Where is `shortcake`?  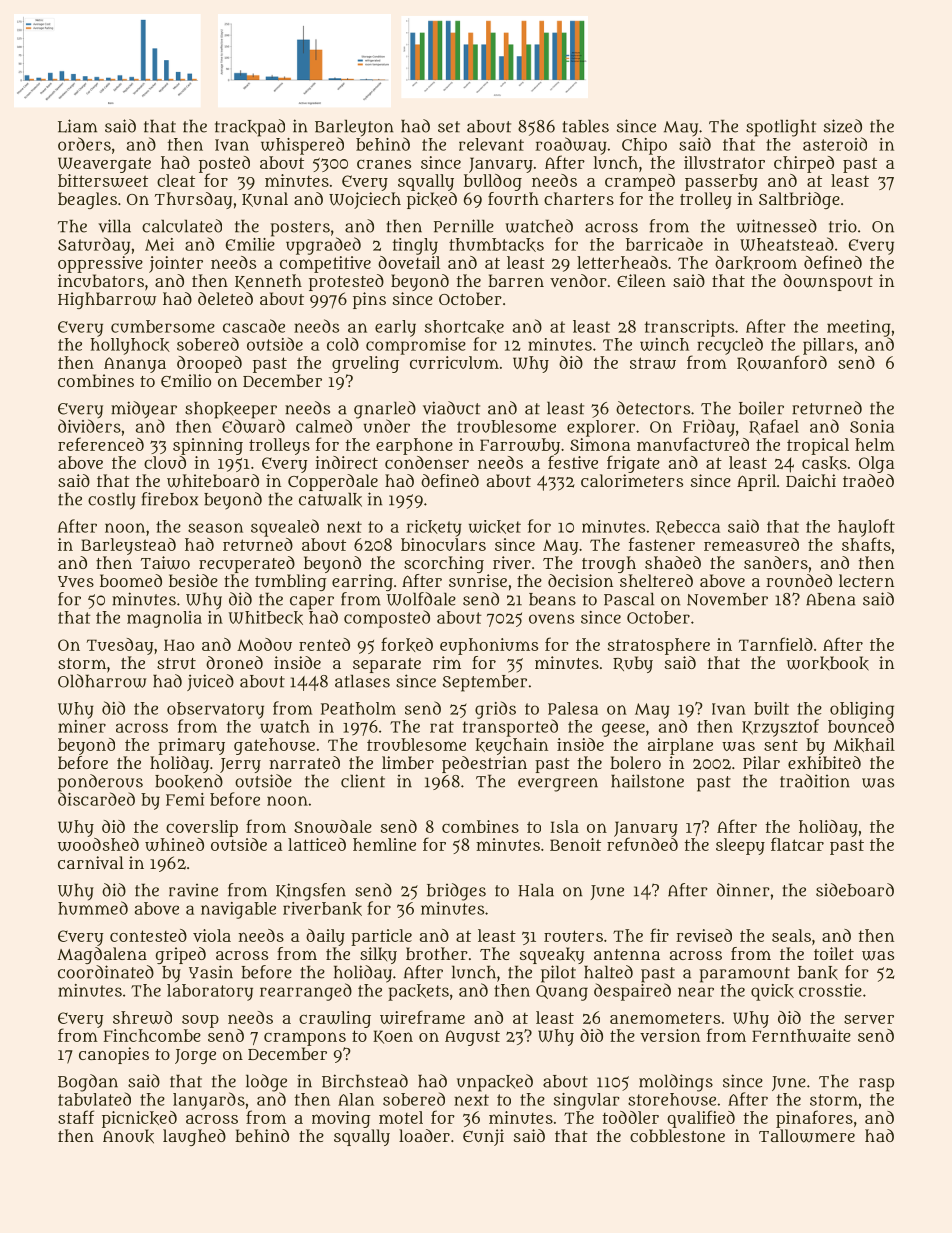
shortcake is located at coordinates (464, 327).
